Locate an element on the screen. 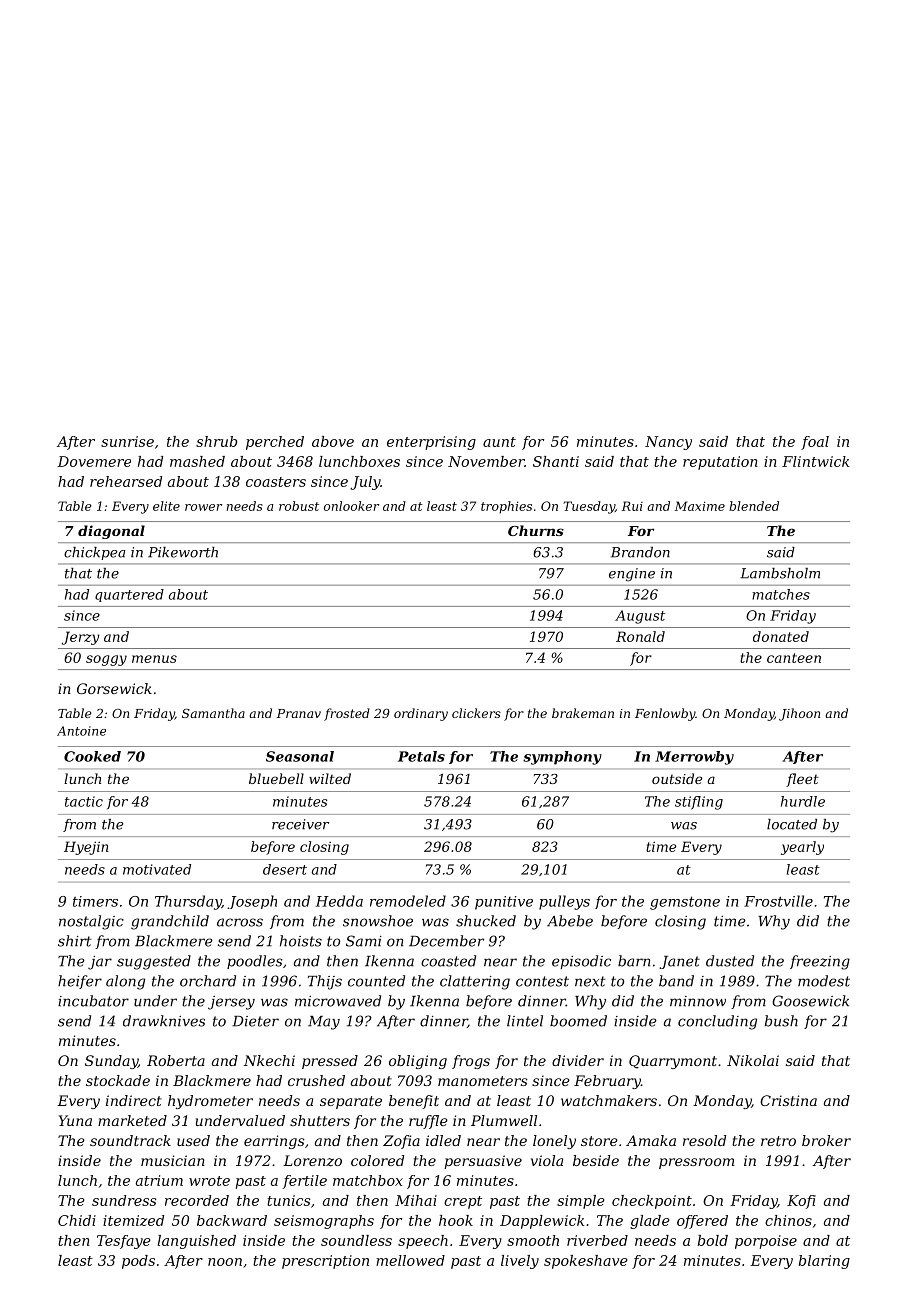 This screenshot has width=908, height=1316. donated is located at coordinates (781, 636).
